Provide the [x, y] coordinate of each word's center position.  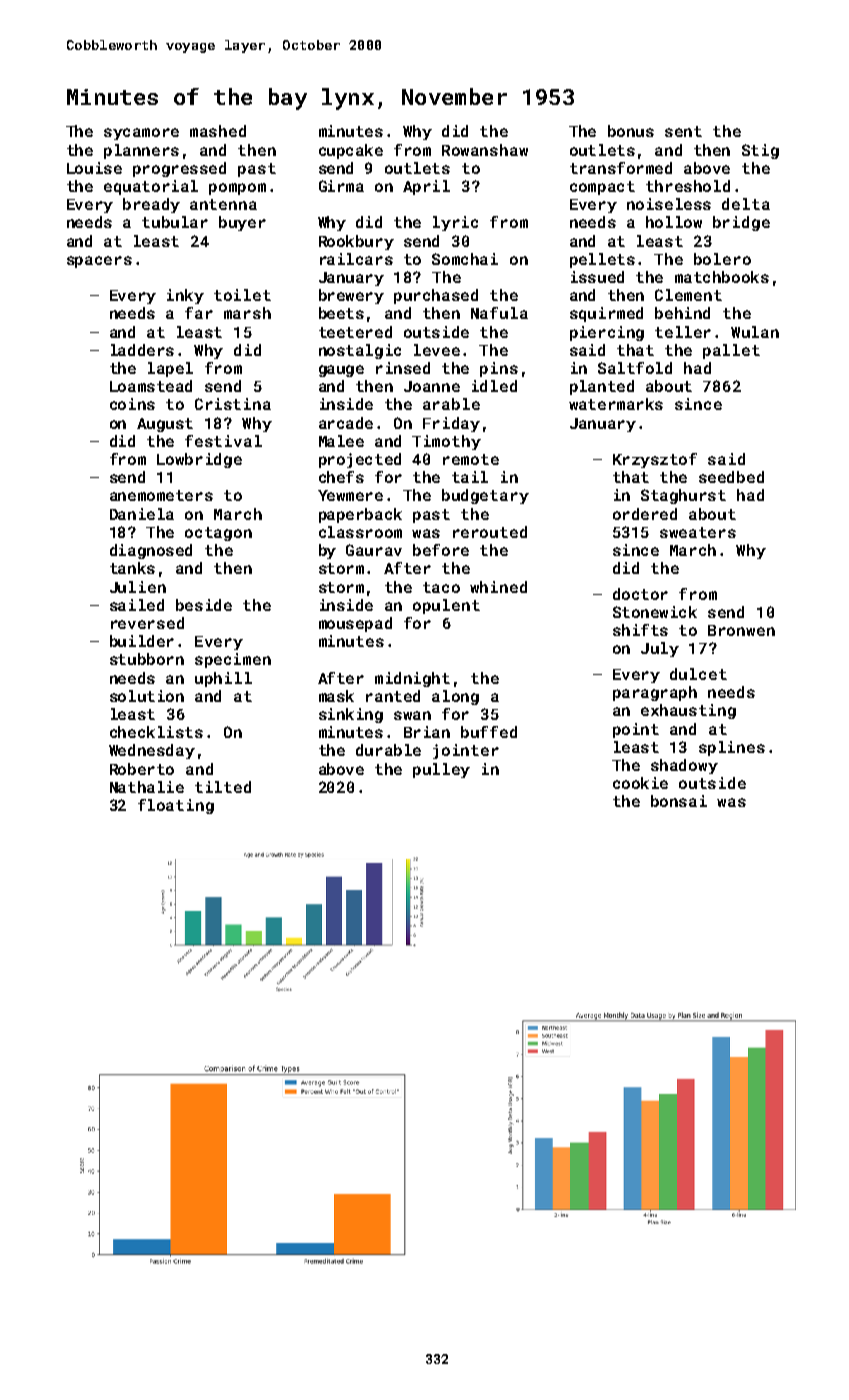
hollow [674, 222]
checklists [156, 732]
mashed [218, 131]
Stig [760, 151]
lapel [170, 369]
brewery [351, 296]
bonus [631, 131]
